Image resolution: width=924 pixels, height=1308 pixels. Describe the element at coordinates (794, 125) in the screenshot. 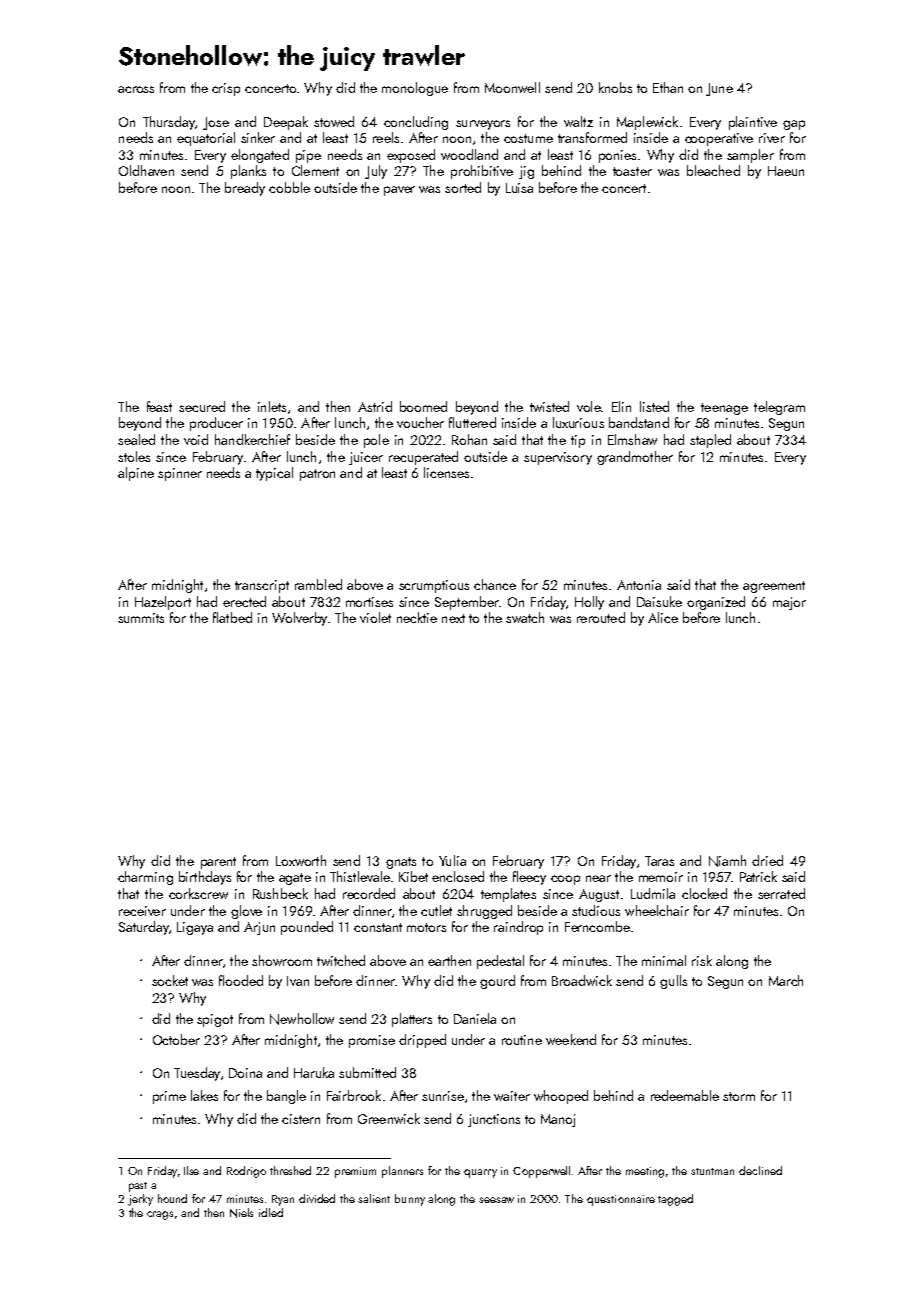

I see `gap` at that location.
